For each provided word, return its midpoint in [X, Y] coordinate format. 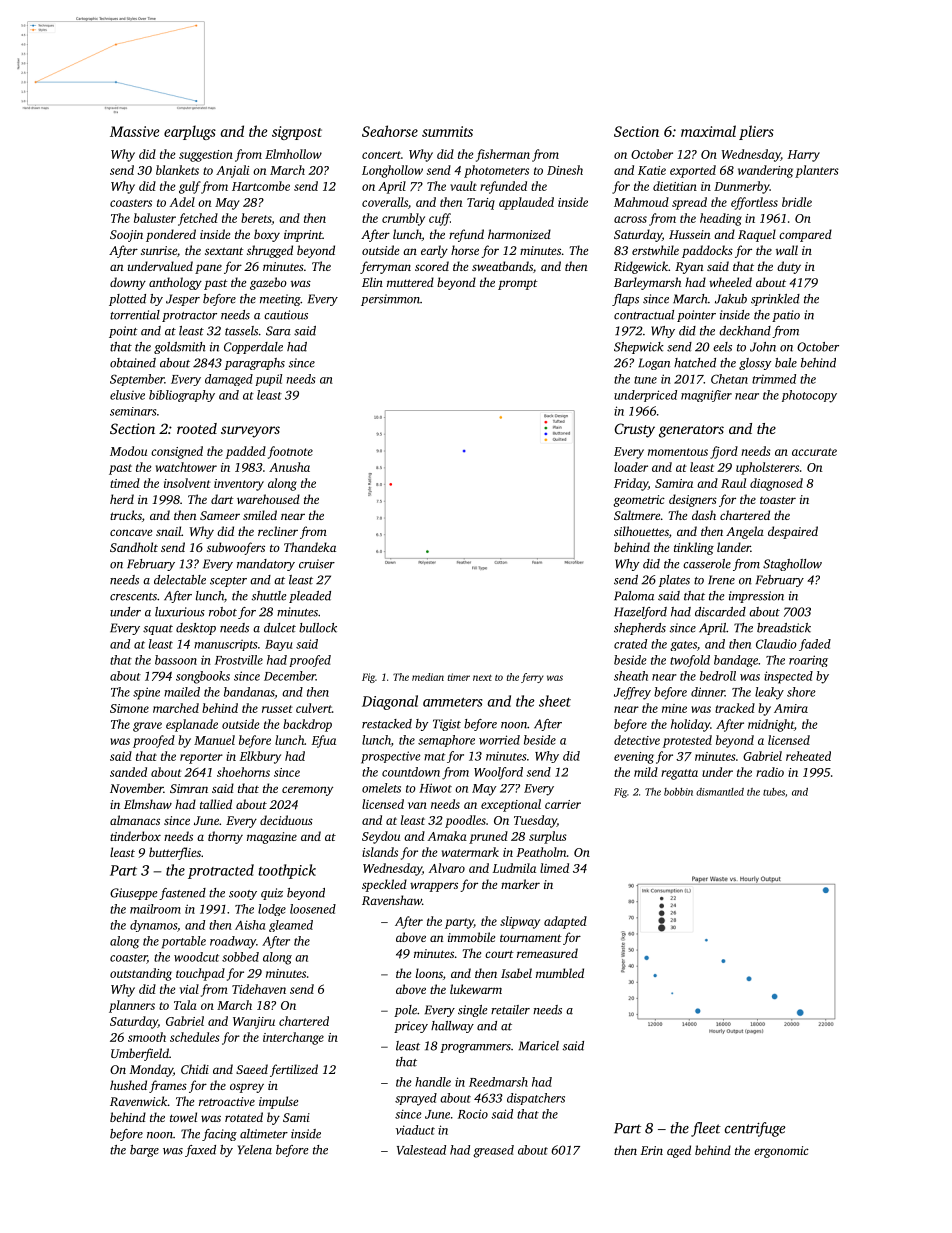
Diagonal [390, 702]
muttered [410, 282]
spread [689, 203]
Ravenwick [139, 1101]
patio [786, 316]
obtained [133, 363]
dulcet [280, 628]
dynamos [153, 926]
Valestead [421, 1150]
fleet [706, 1129]
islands [380, 852]
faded [815, 645]
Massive [134, 131]
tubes [774, 792]
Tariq [481, 204]
